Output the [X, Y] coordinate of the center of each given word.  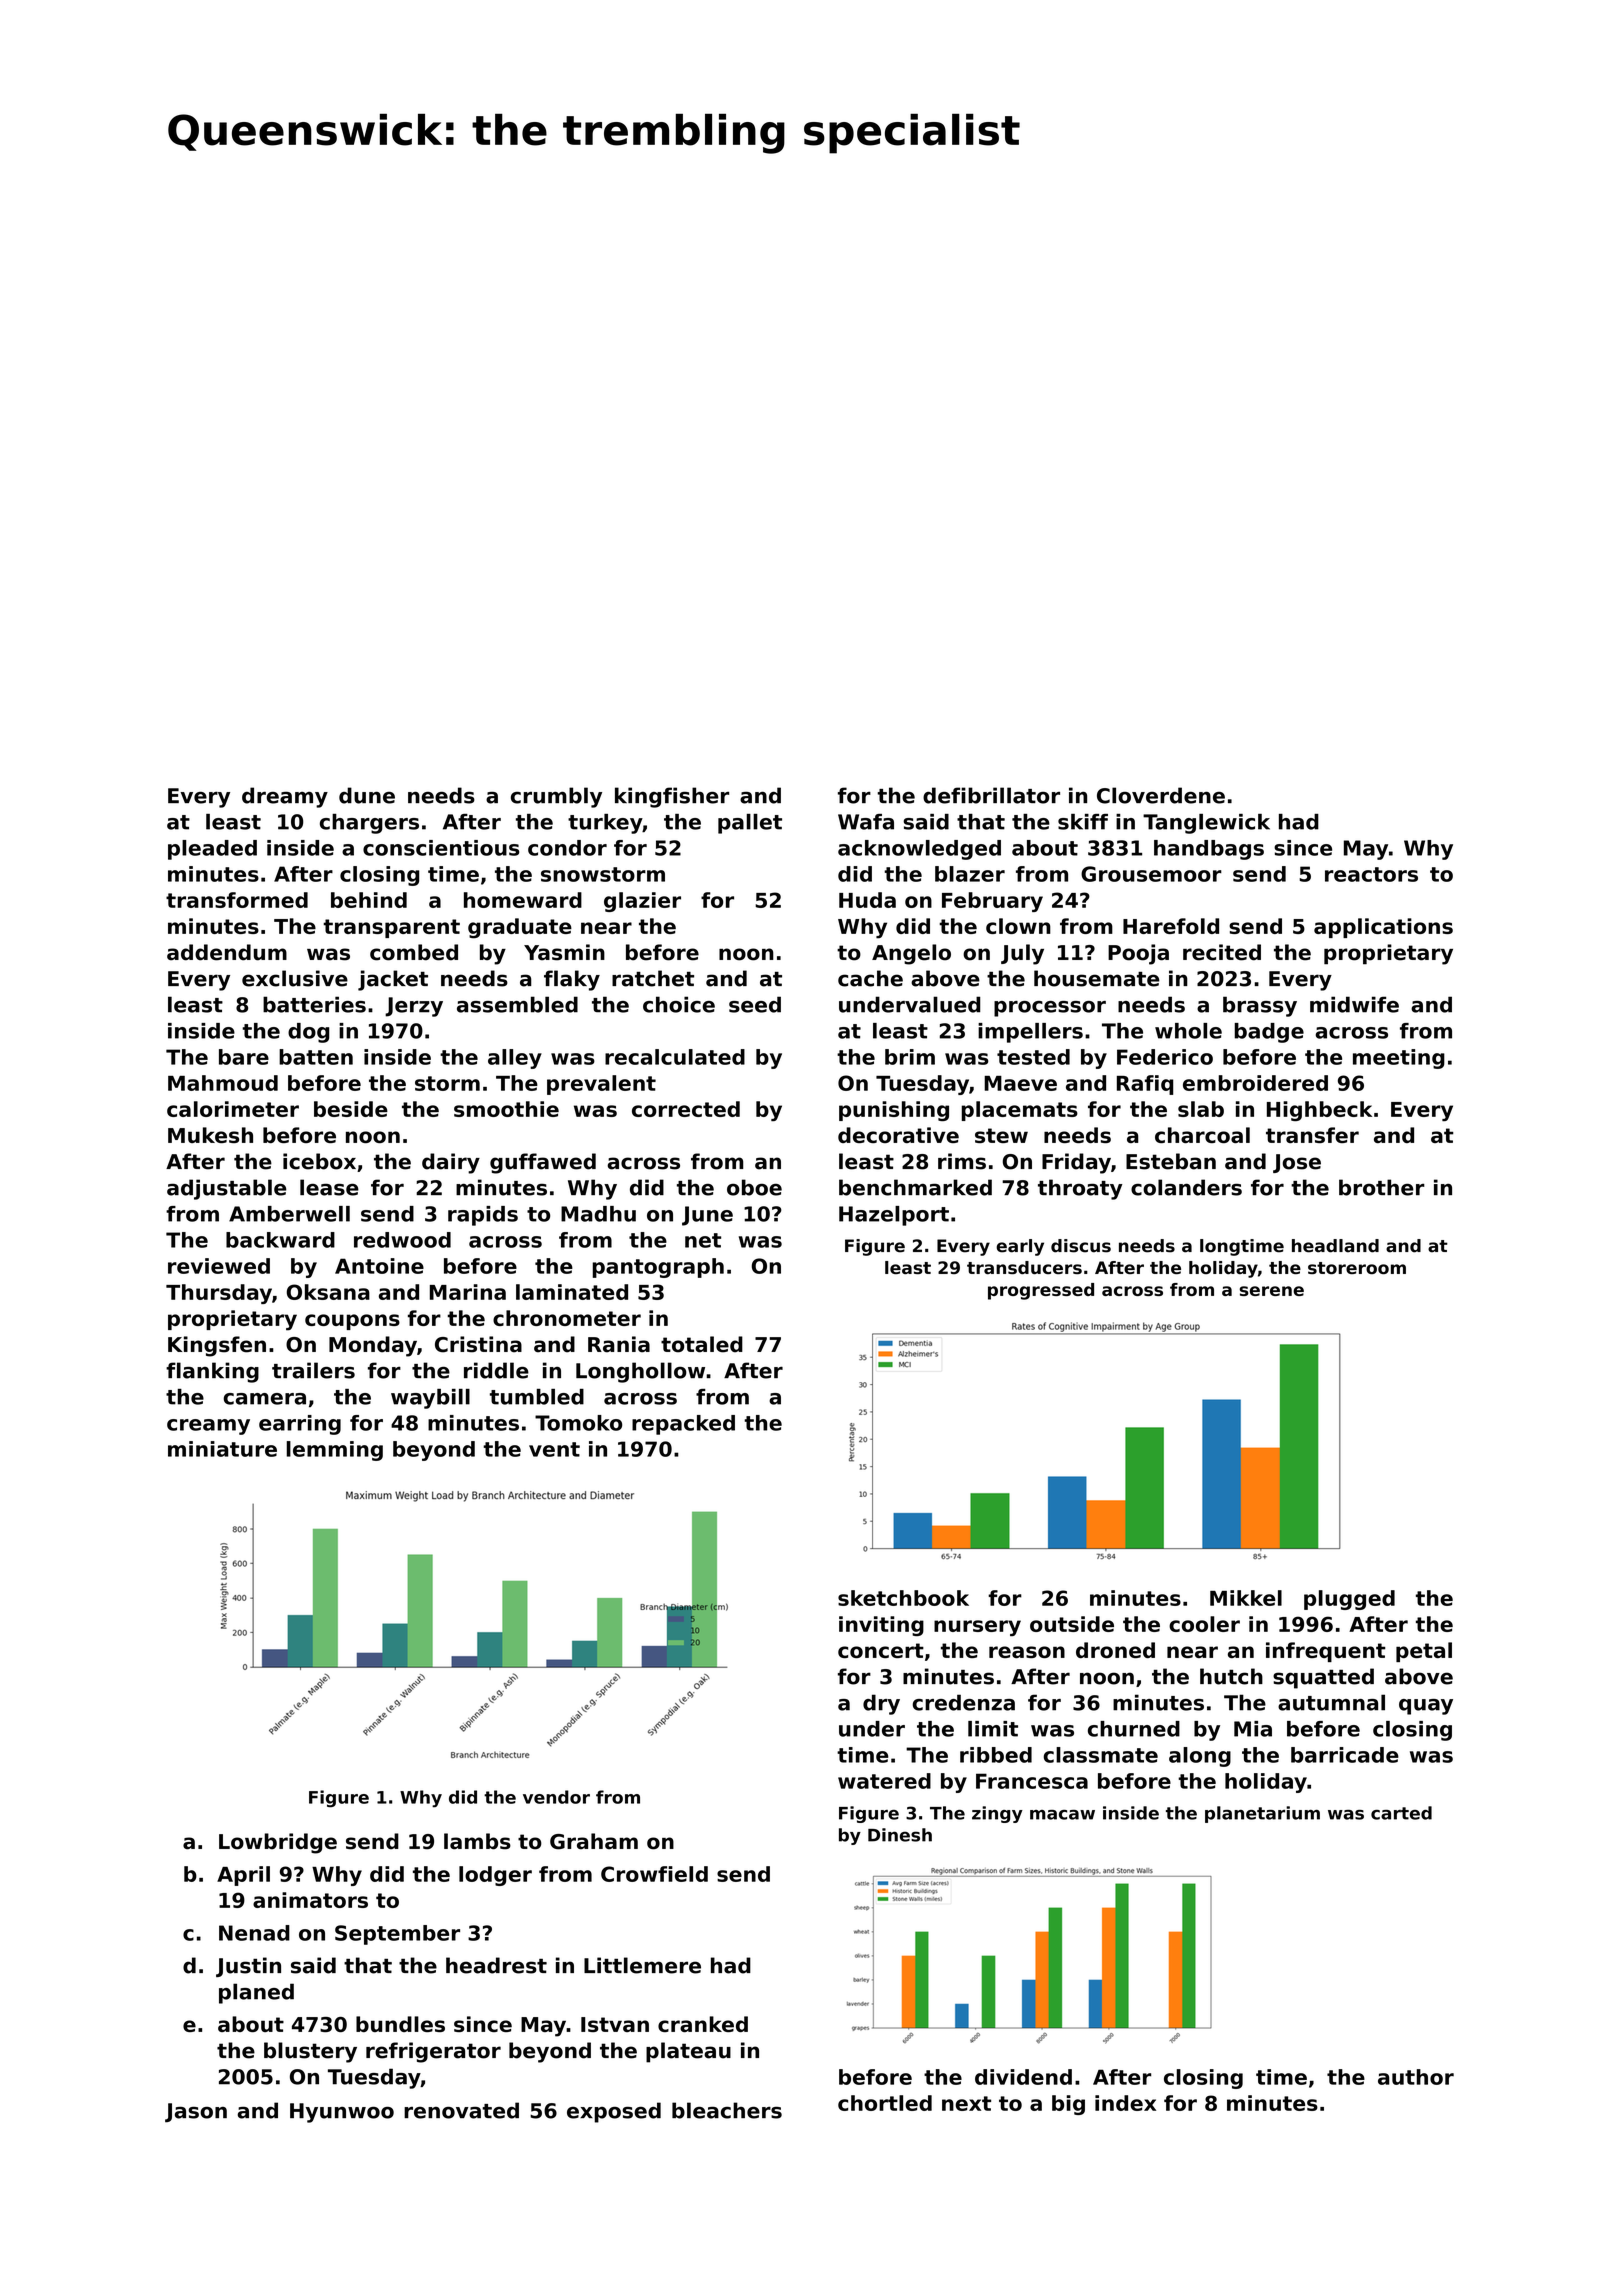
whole [1188, 1031]
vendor [556, 1797]
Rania [619, 1344]
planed [256, 1993]
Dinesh [900, 1835]
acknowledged [919, 850]
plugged [1349, 1600]
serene [1272, 1291]
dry [881, 1704]
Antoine [379, 1266]
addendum [227, 952]
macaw [1062, 1815]
